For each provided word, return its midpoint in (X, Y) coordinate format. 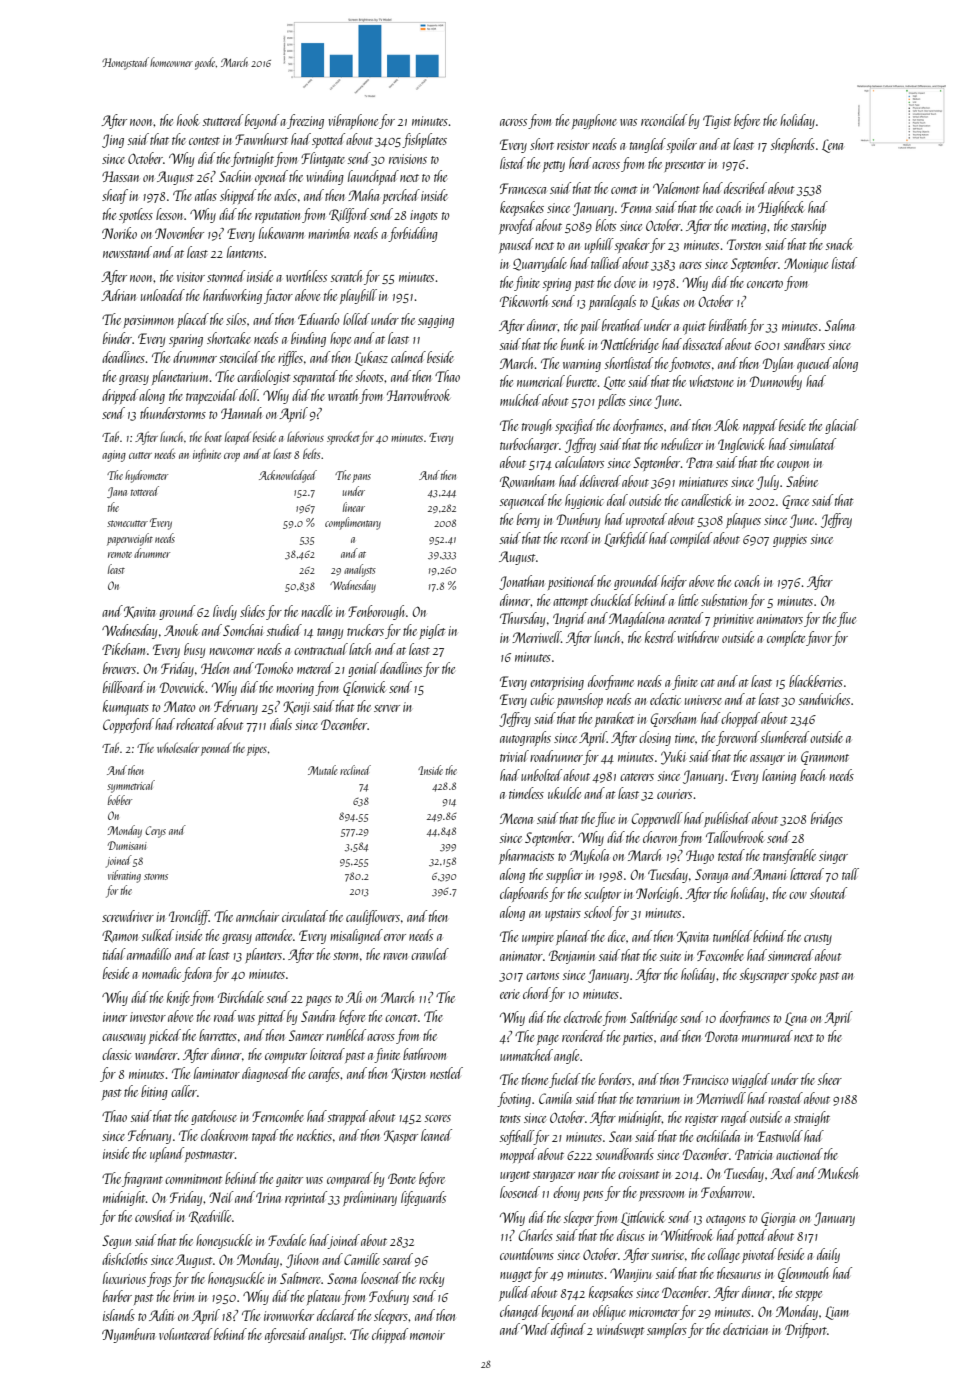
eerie (510, 994)
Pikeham (123, 649)
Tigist (717, 122)
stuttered (223, 120)
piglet (432, 631)
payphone (594, 121)
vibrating (124, 876)
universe (703, 700)
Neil (221, 1197)
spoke (804, 975)
